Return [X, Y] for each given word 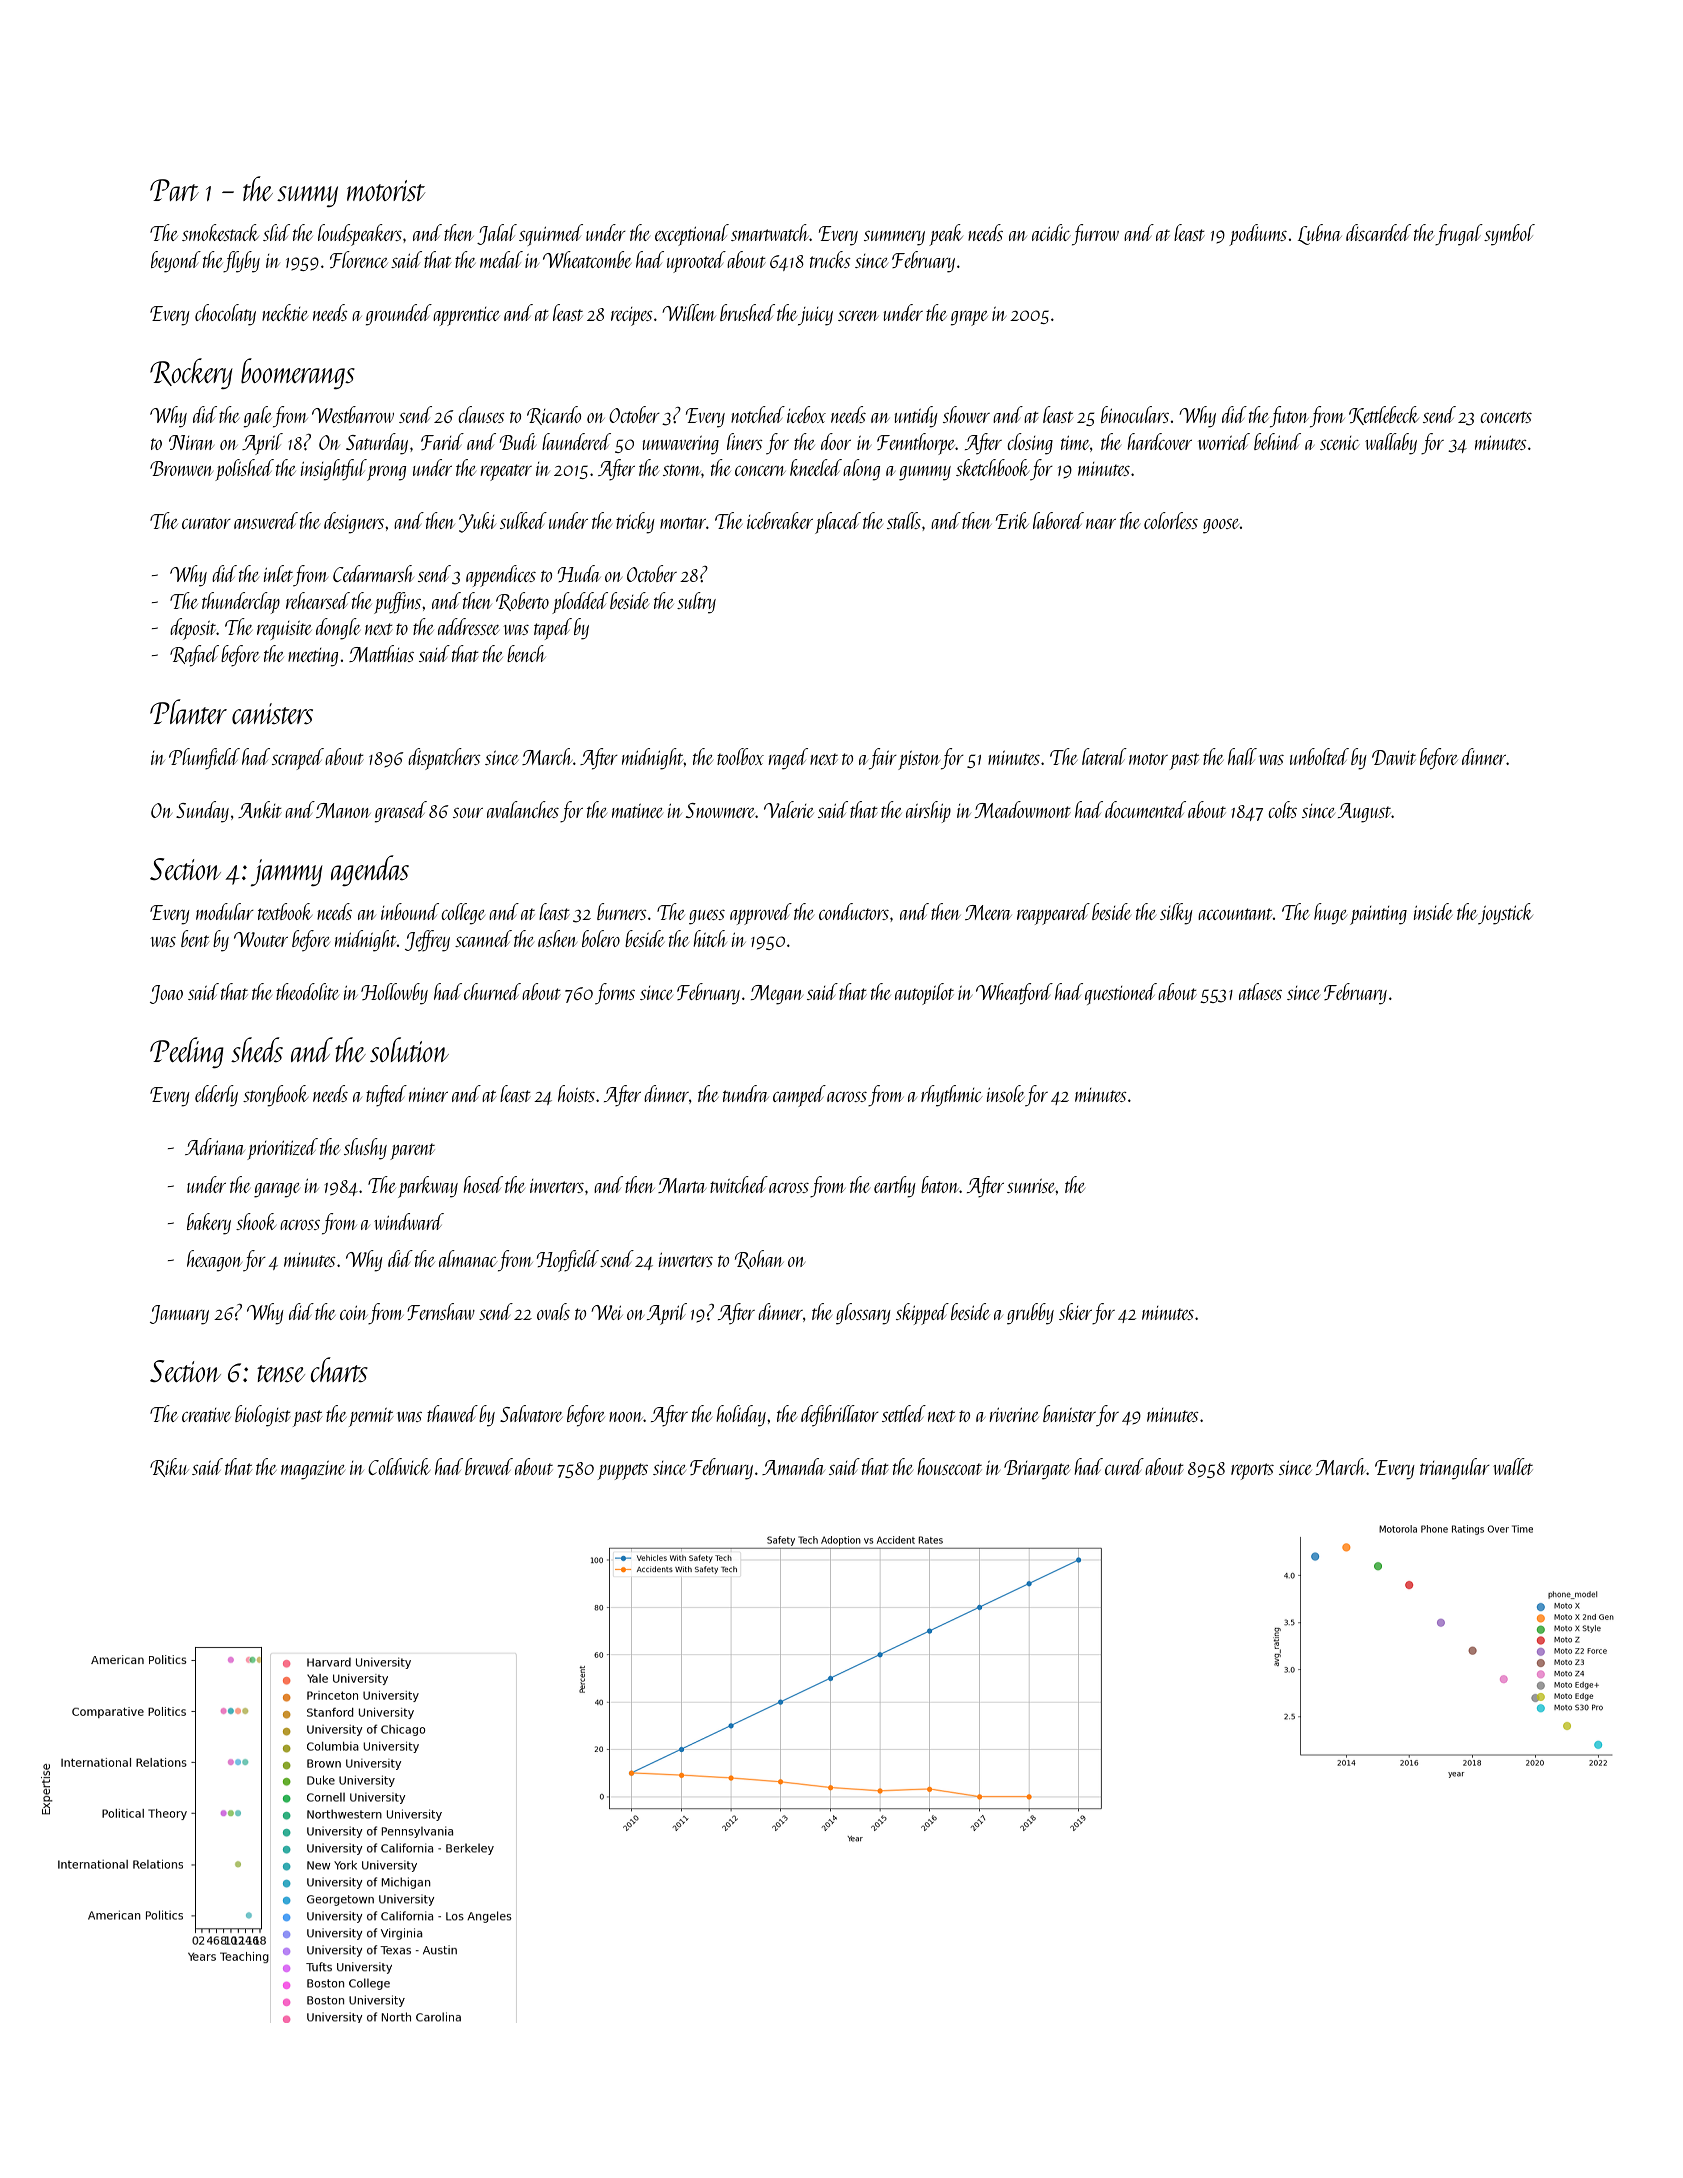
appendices [501, 576]
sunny [307, 196]
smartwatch [770, 232]
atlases [1260, 991]
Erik [1012, 520]
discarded [1378, 232]
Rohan [759, 1259]
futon [1289, 417]
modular [225, 911]
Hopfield [568, 1261]
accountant [1235, 914]
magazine [313, 1470]
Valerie [789, 809]
